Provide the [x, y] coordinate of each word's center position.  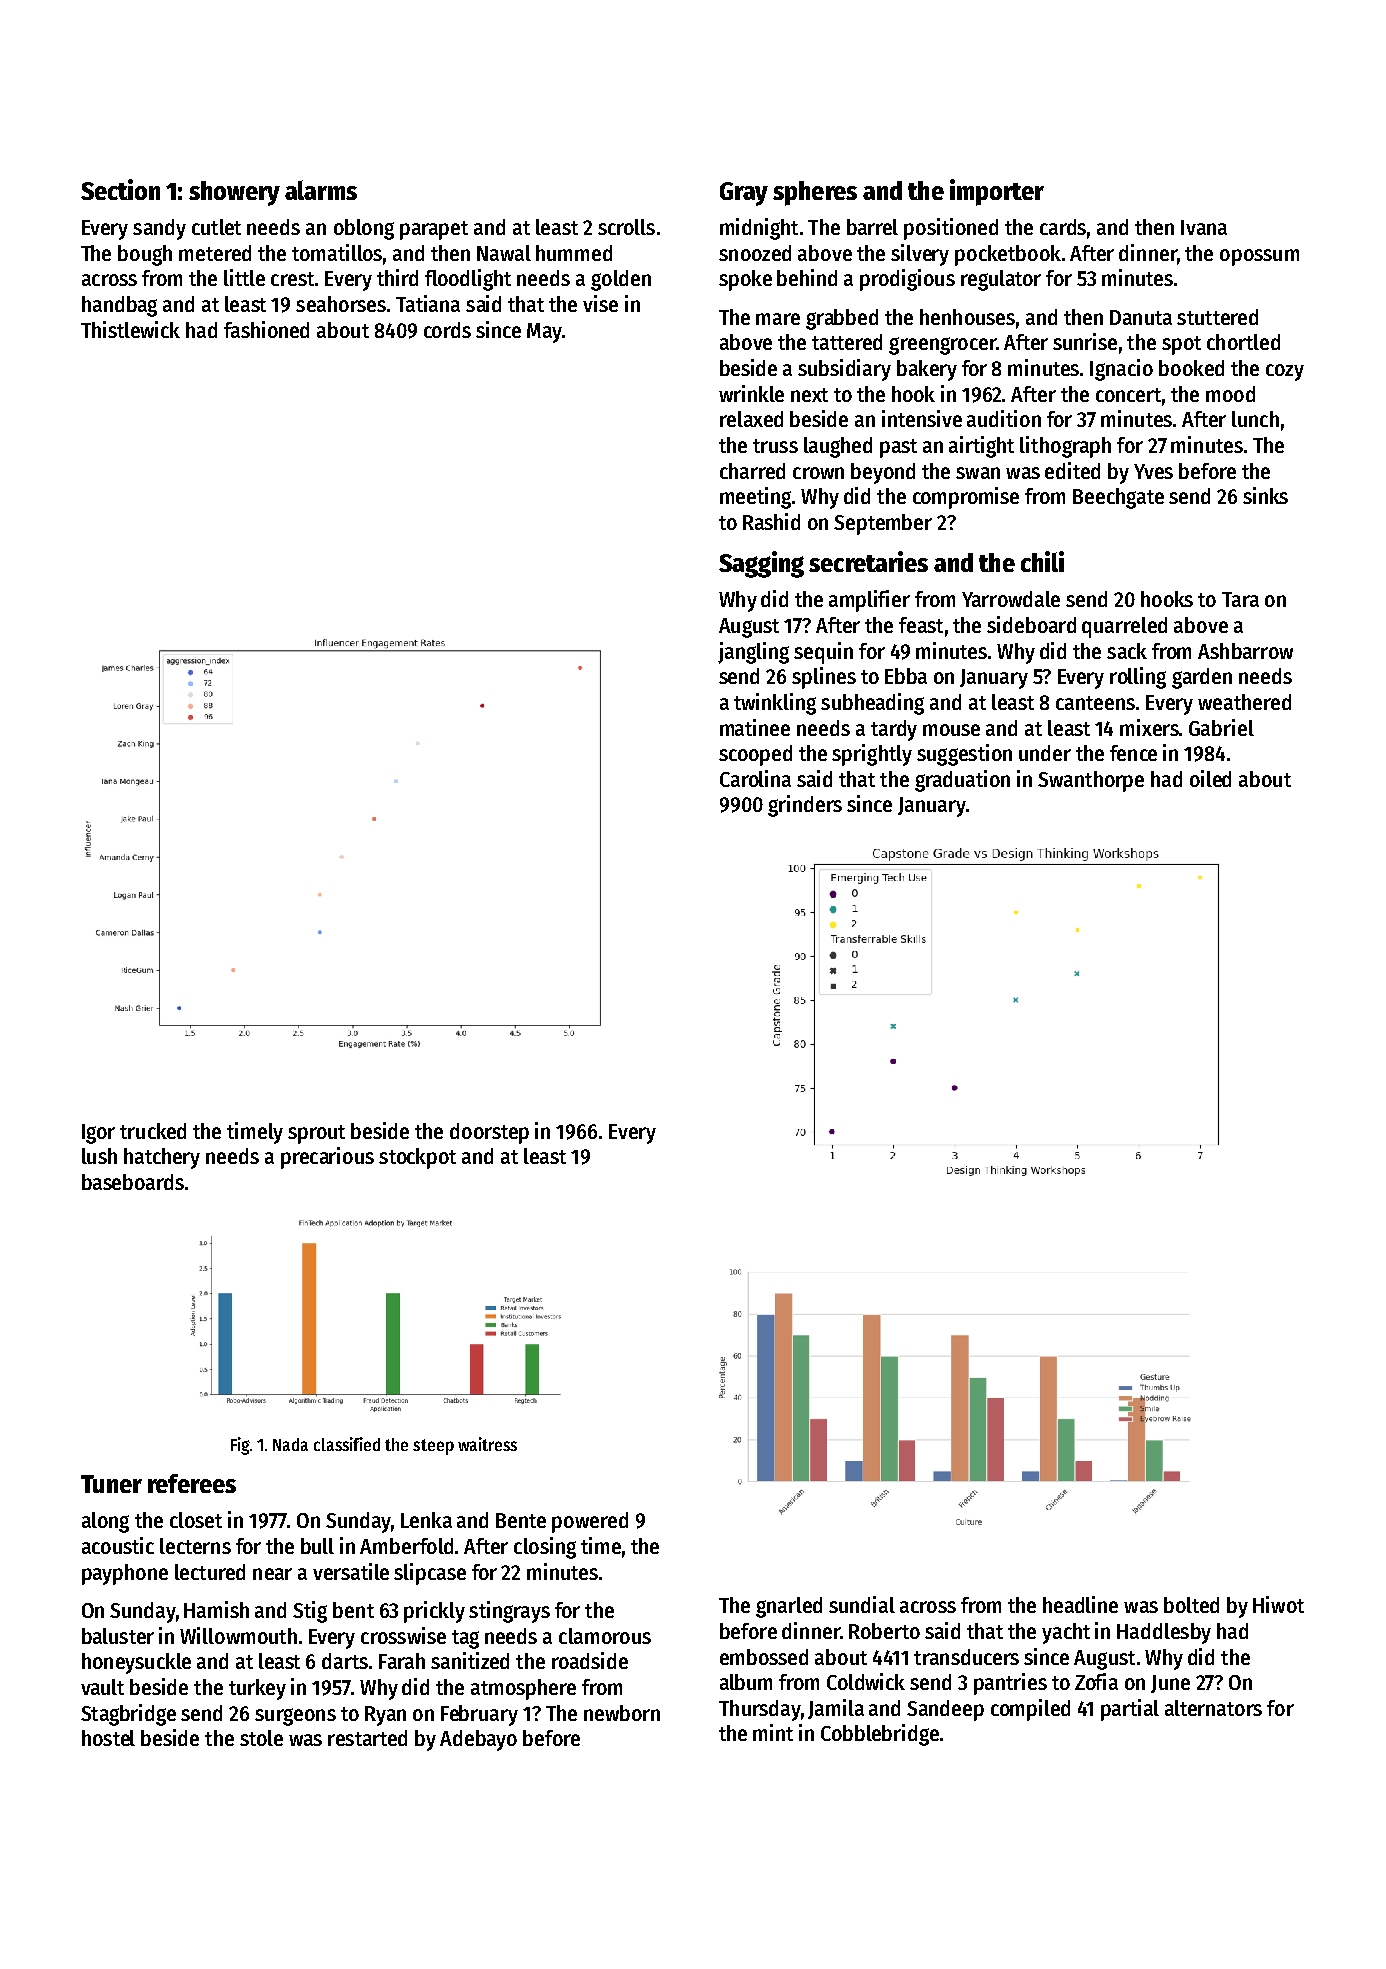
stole [261, 1738]
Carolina [755, 778]
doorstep [489, 1133]
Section [120, 189]
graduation [962, 781]
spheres [815, 193]
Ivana [1204, 227]
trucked [153, 1131]
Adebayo [478, 1740]
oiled [1210, 778]
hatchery [162, 1158]
